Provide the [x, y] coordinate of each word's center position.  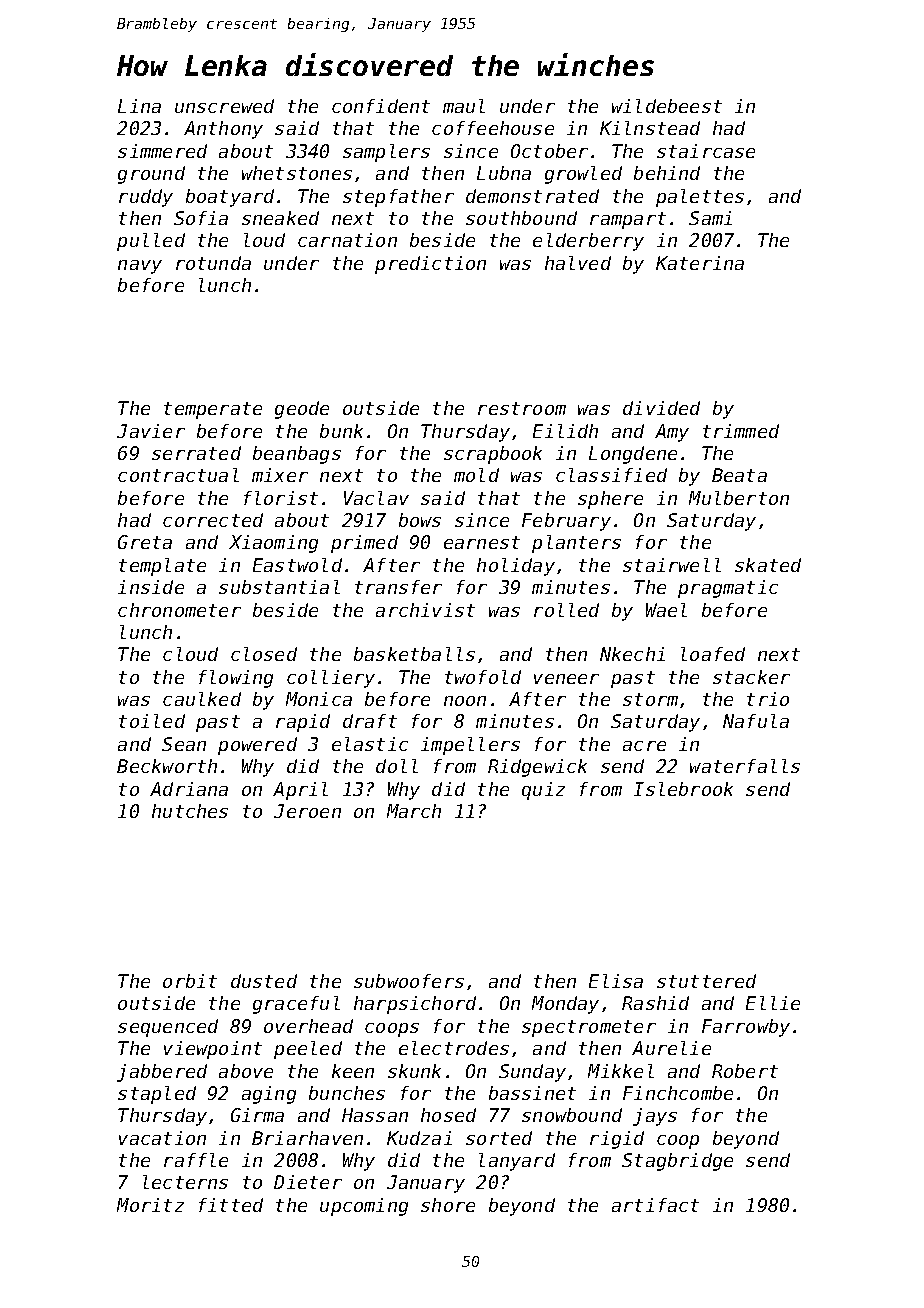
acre [644, 746]
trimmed [741, 431]
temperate [213, 410]
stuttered [706, 981]
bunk [341, 431]
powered [257, 746]
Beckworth [167, 766]
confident [381, 106]
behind [667, 173]
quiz [543, 791]
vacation [162, 1138]
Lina [139, 106]
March [414, 811]
